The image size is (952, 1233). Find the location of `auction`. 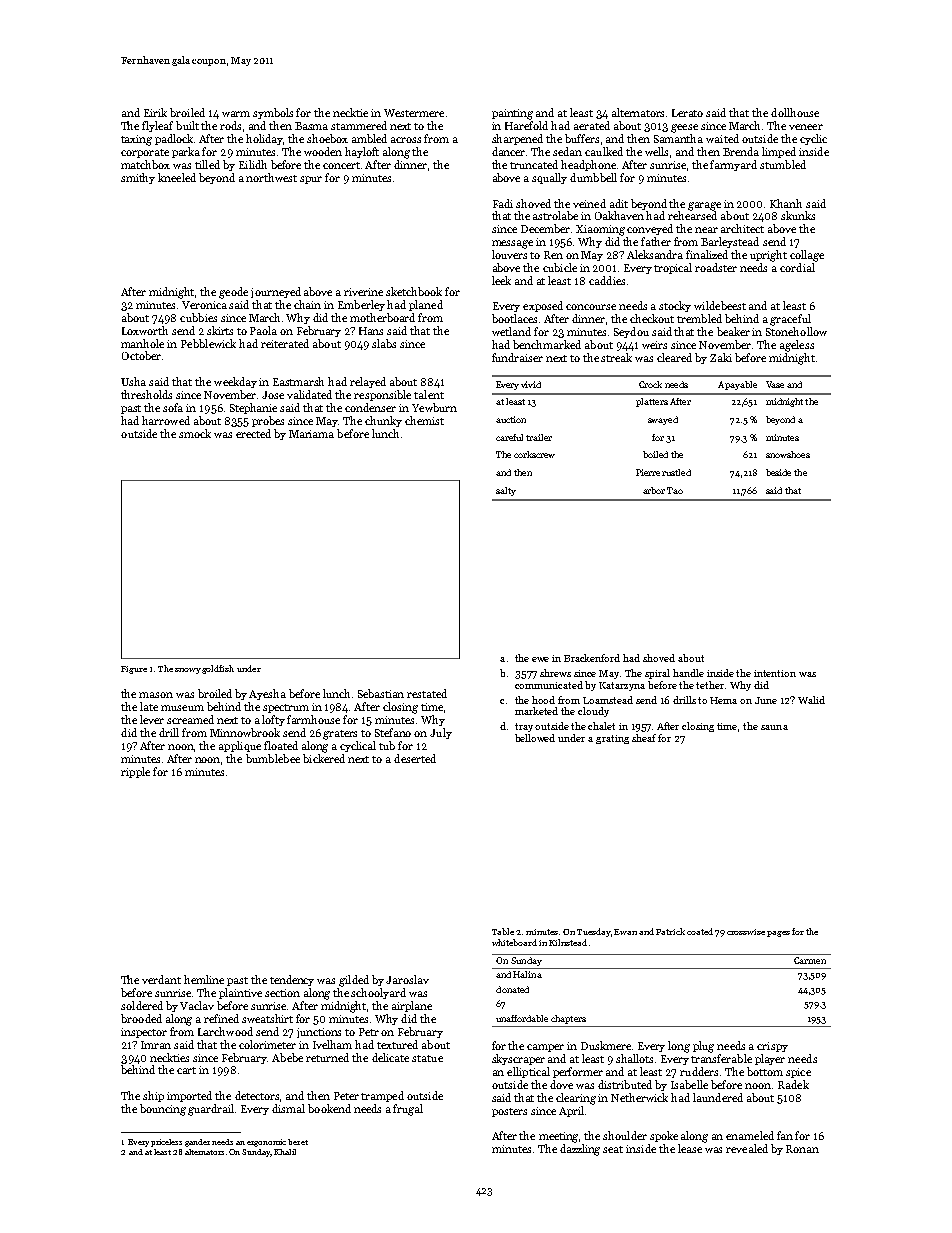

auction is located at coordinates (511, 419).
